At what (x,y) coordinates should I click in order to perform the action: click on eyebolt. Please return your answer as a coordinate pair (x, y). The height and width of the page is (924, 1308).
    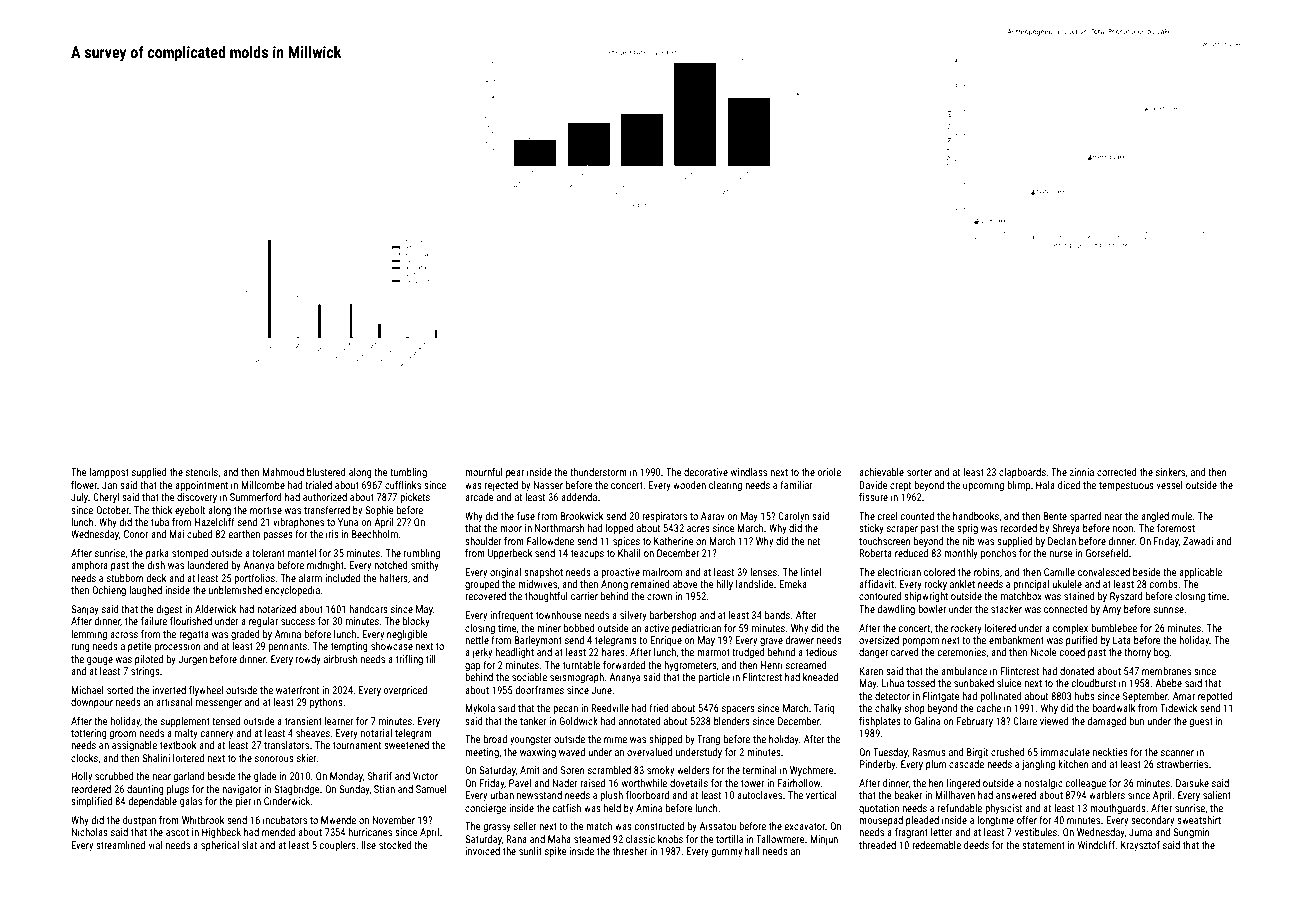
    Looking at the image, I should click on (190, 511).
